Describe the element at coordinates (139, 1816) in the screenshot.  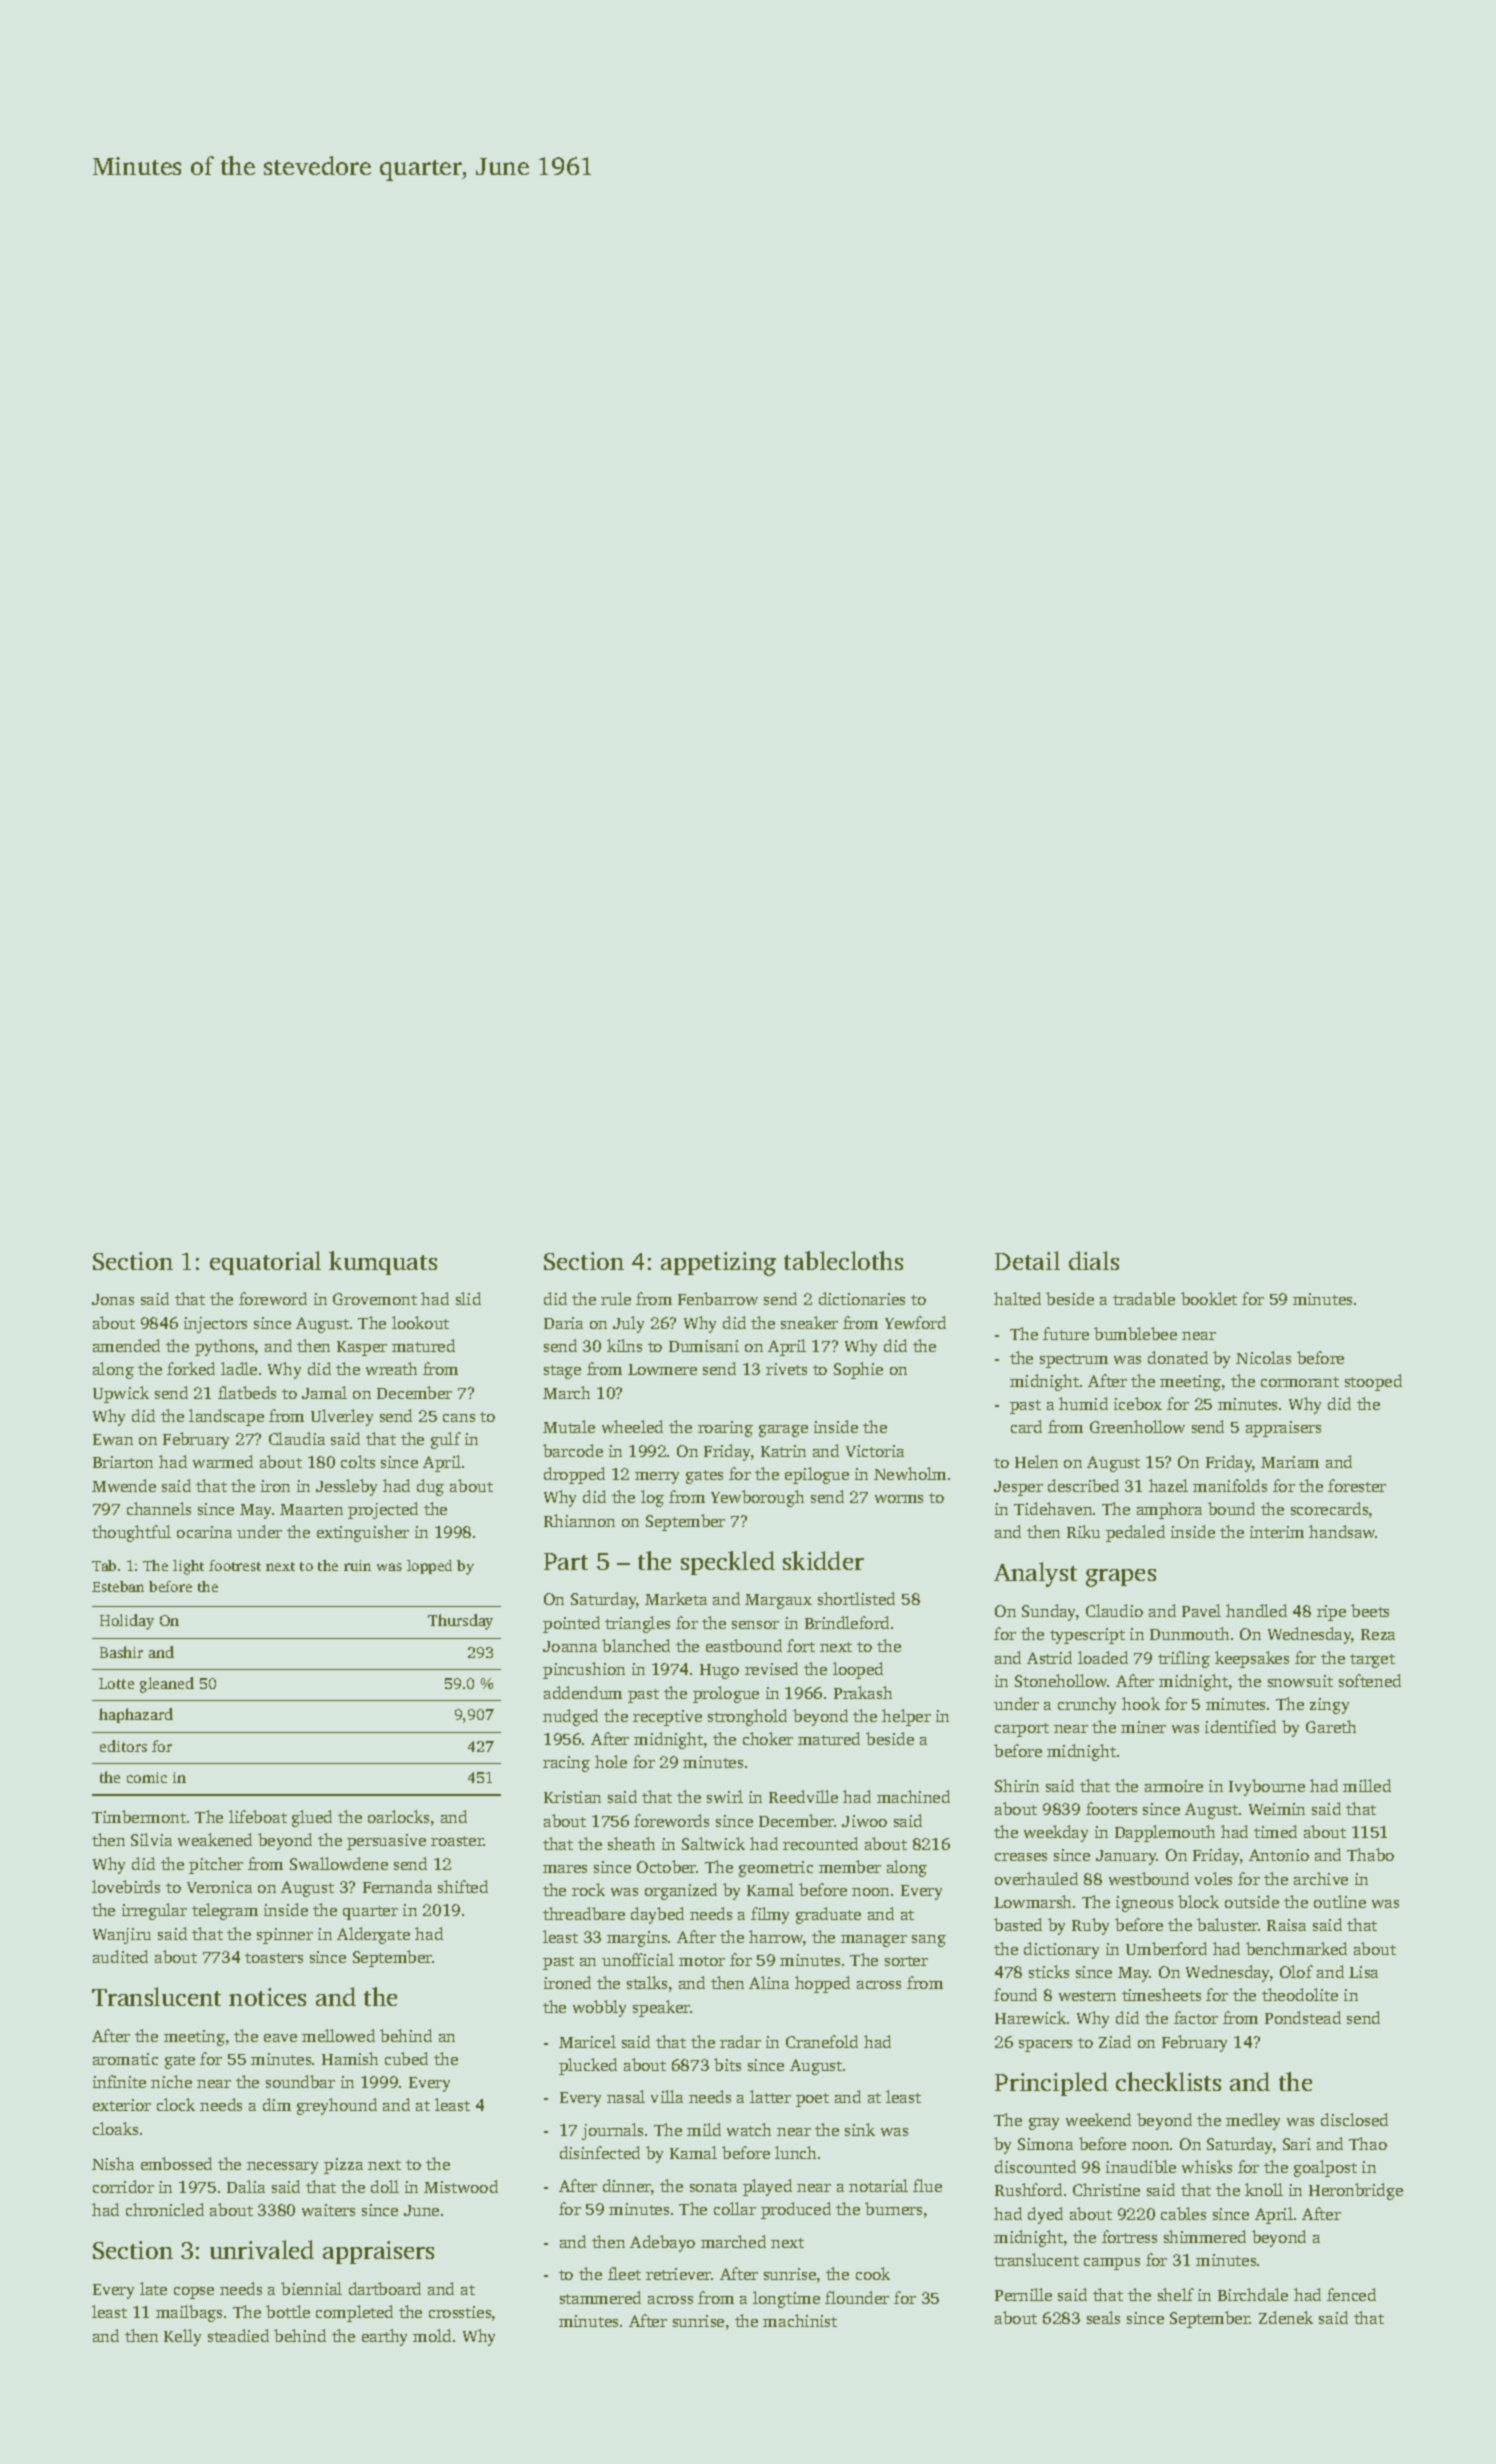
I see `Timbermont` at that location.
